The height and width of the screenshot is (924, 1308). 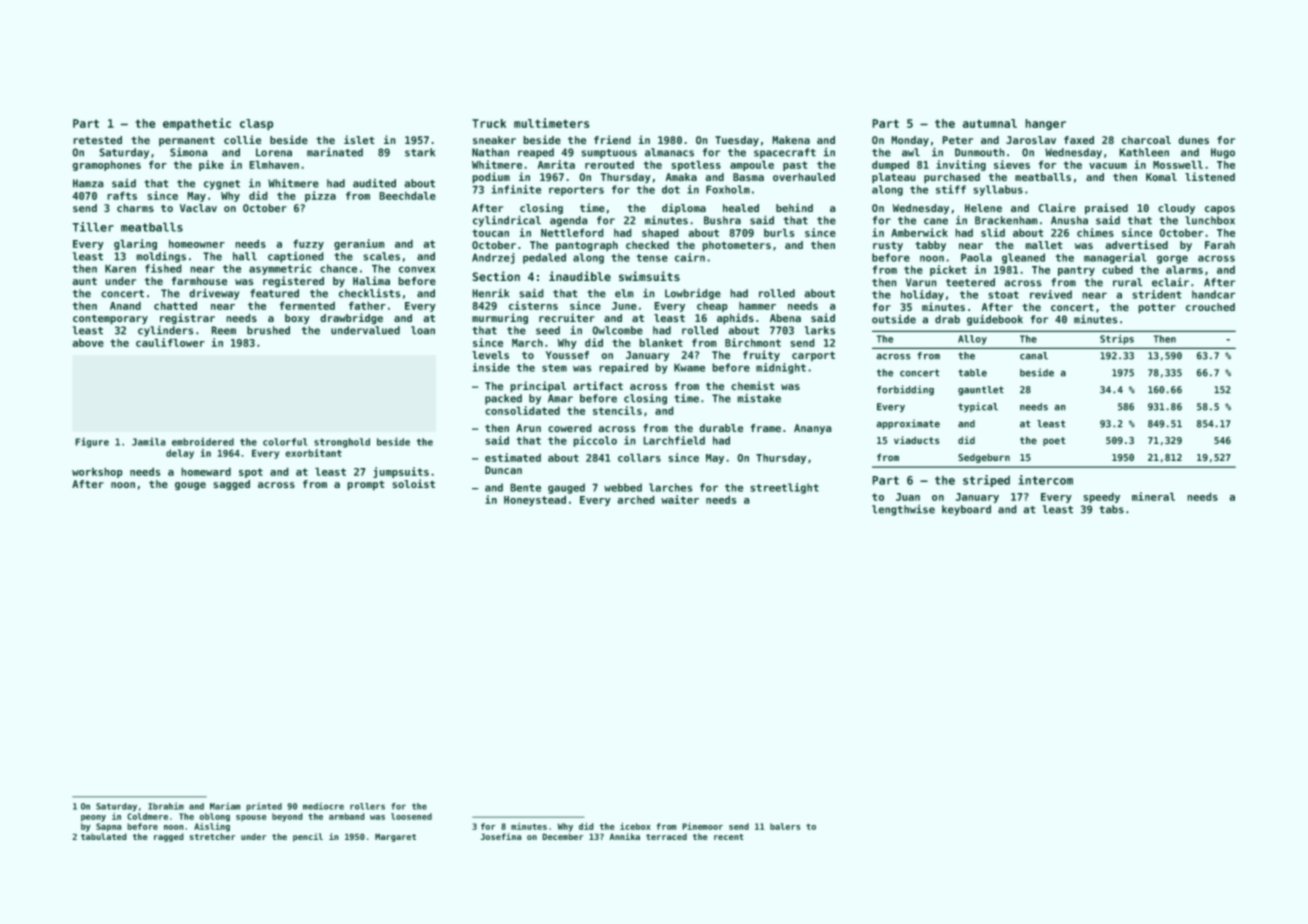 What do you see at coordinates (535, 500) in the screenshot?
I see `Honeystead` at bounding box center [535, 500].
